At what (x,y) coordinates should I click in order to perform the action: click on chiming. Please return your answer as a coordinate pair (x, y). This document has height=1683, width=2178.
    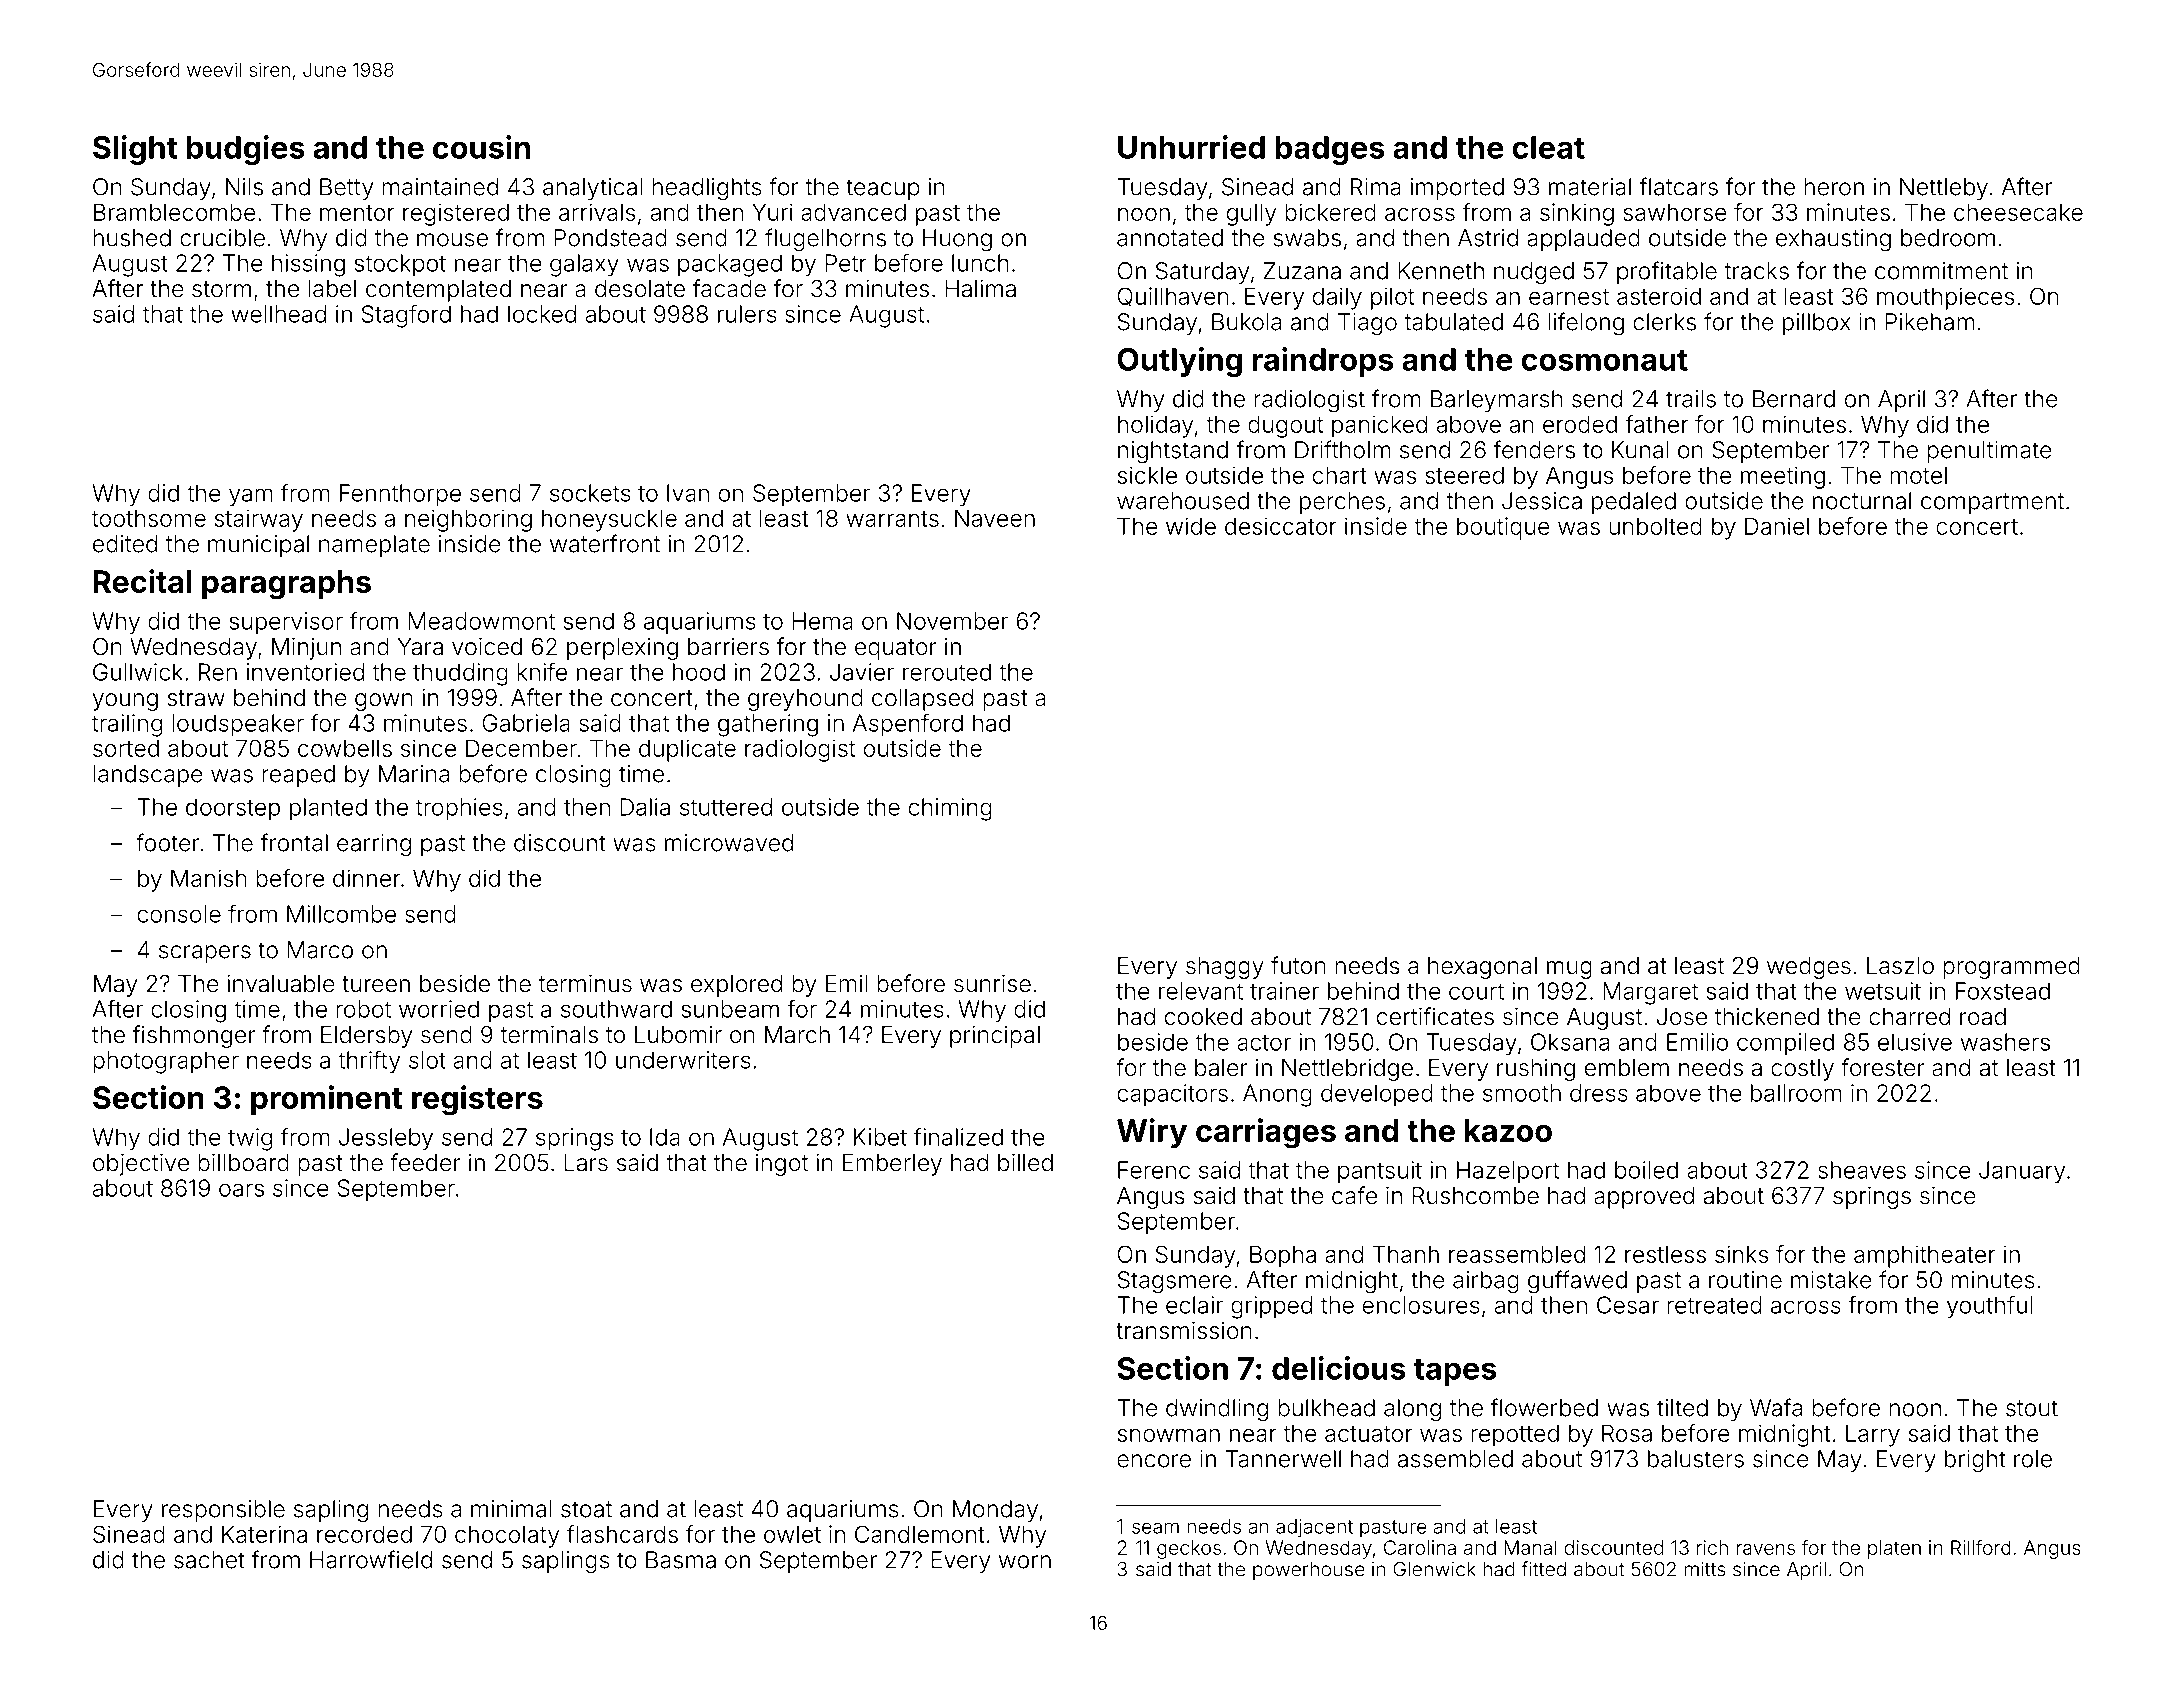
    Looking at the image, I should click on (950, 809).
